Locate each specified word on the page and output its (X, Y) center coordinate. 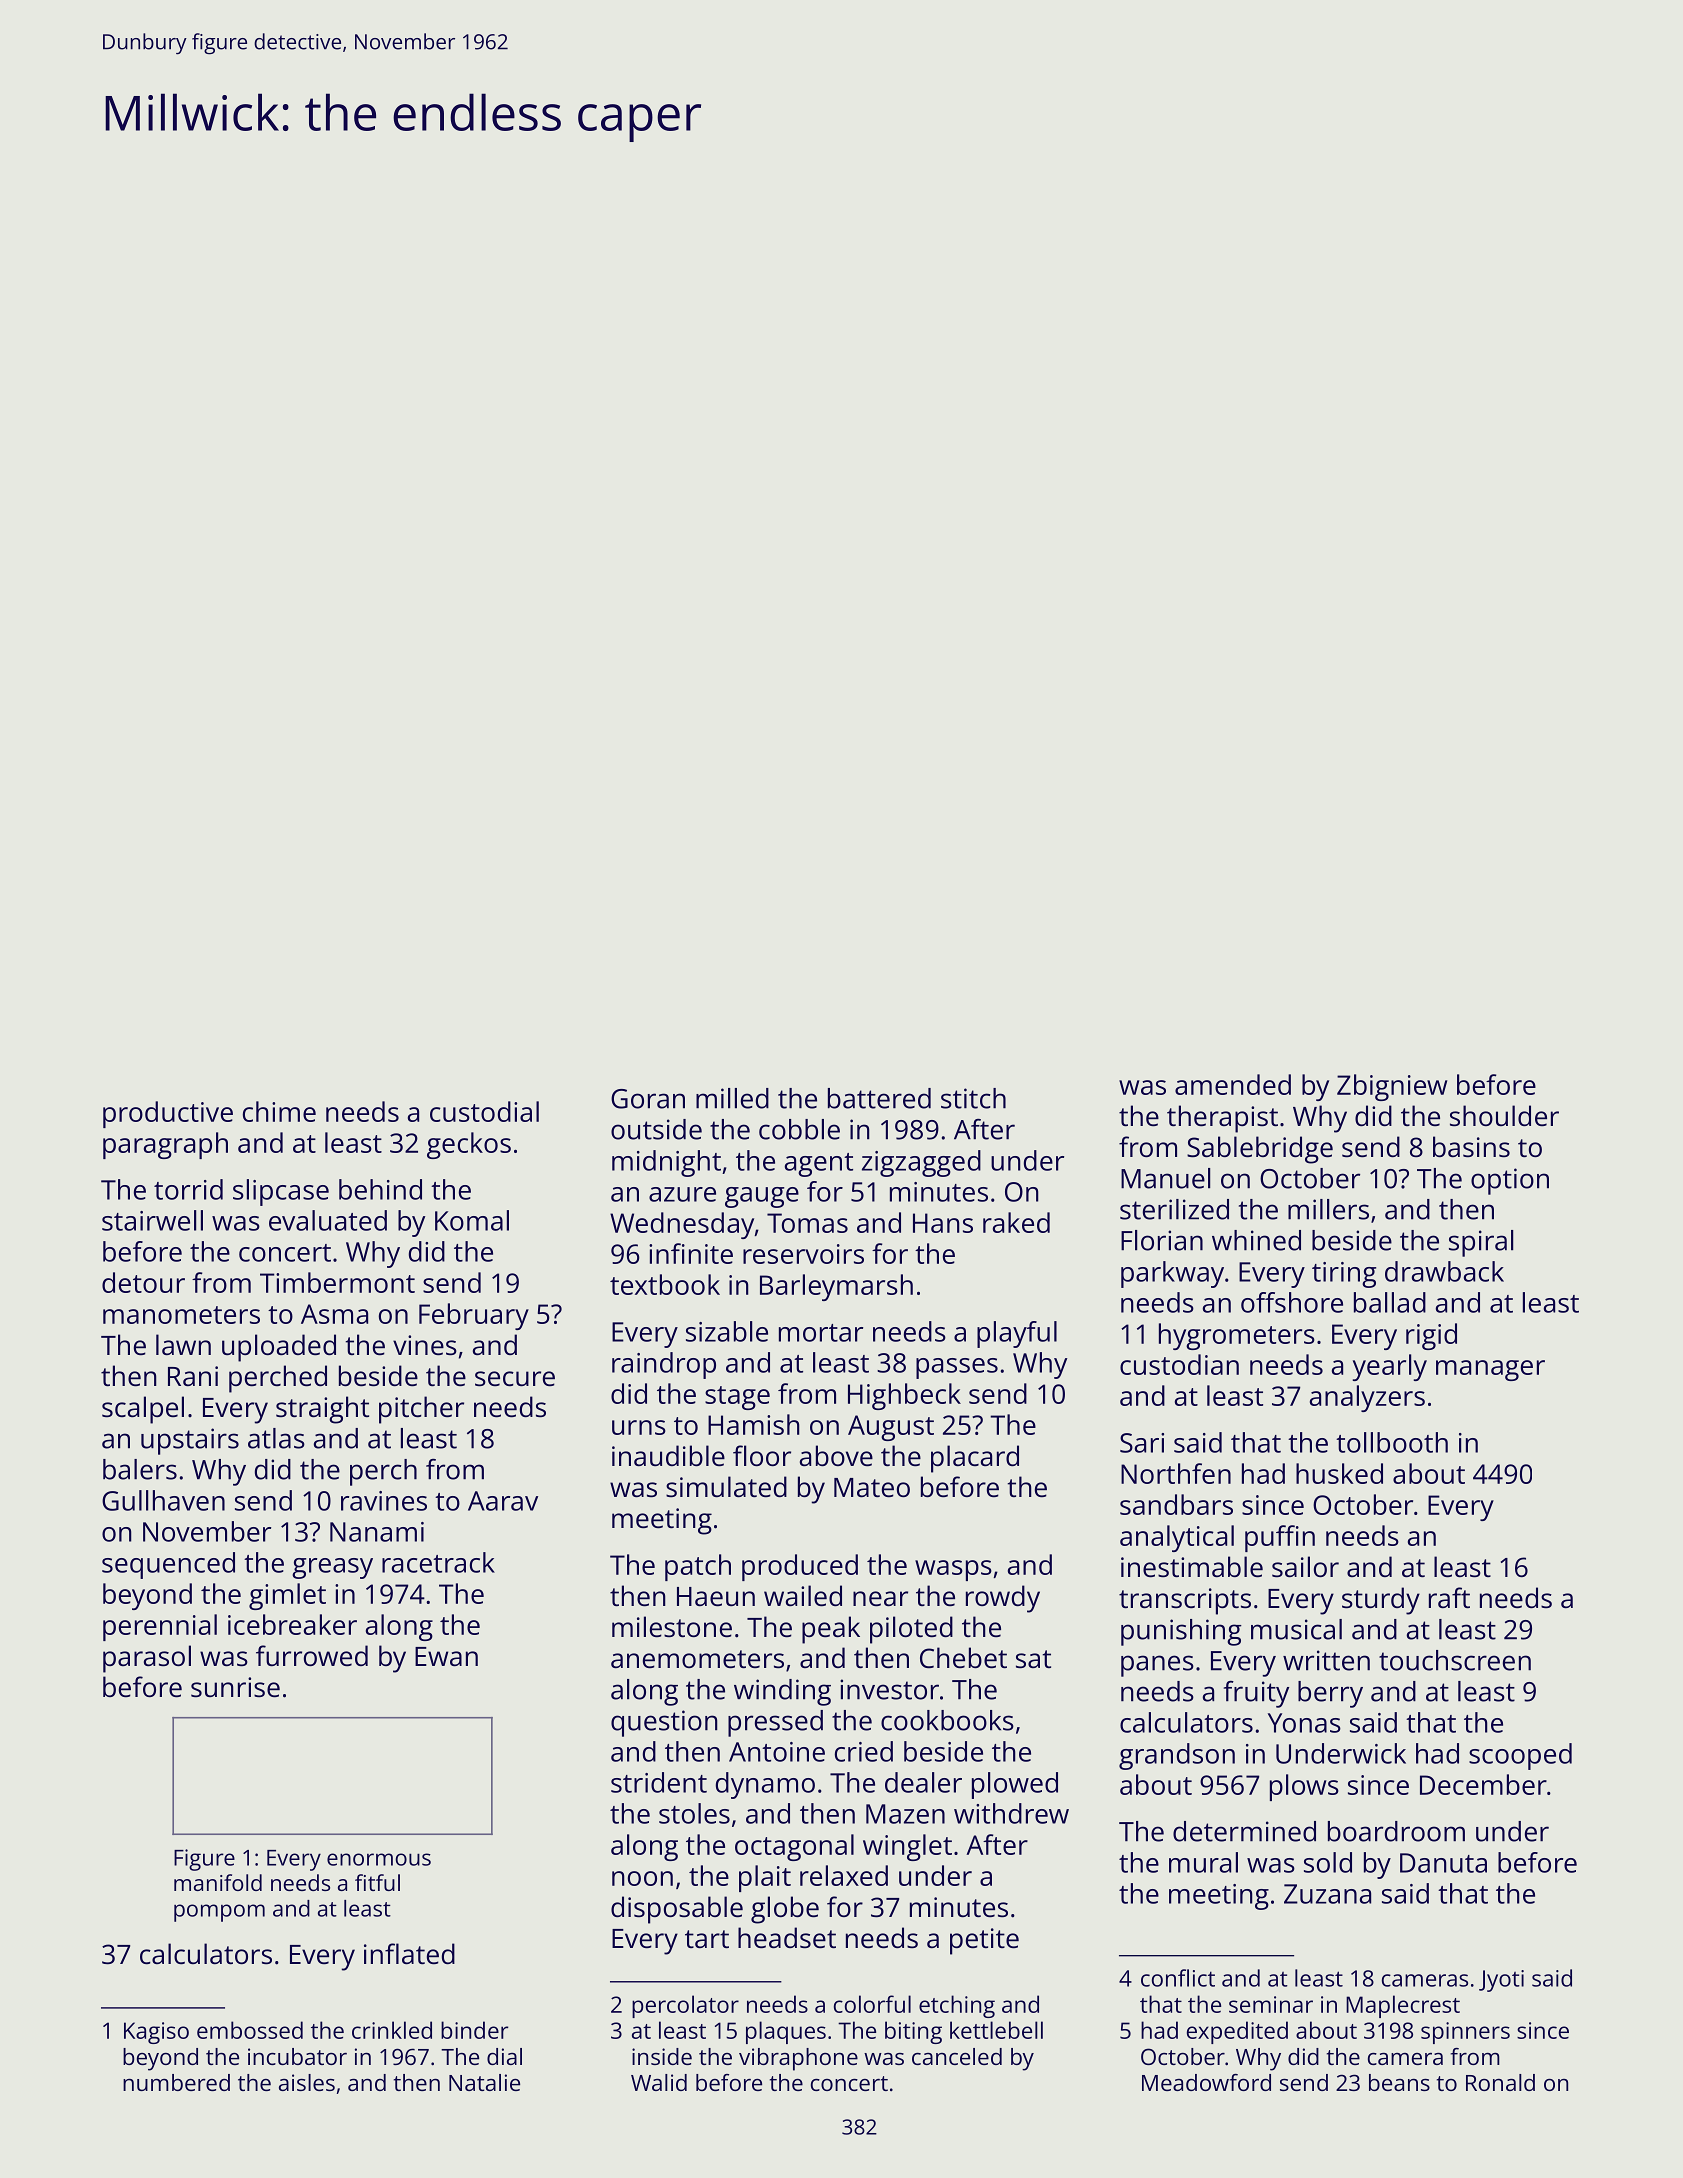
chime (279, 1111)
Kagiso (156, 2033)
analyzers (1367, 1398)
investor (889, 1689)
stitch (973, 1098)
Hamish (754, 1424)
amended (1233, 1084)
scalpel (143, 1410)
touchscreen (1455, 1660)
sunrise (235, 1687)
